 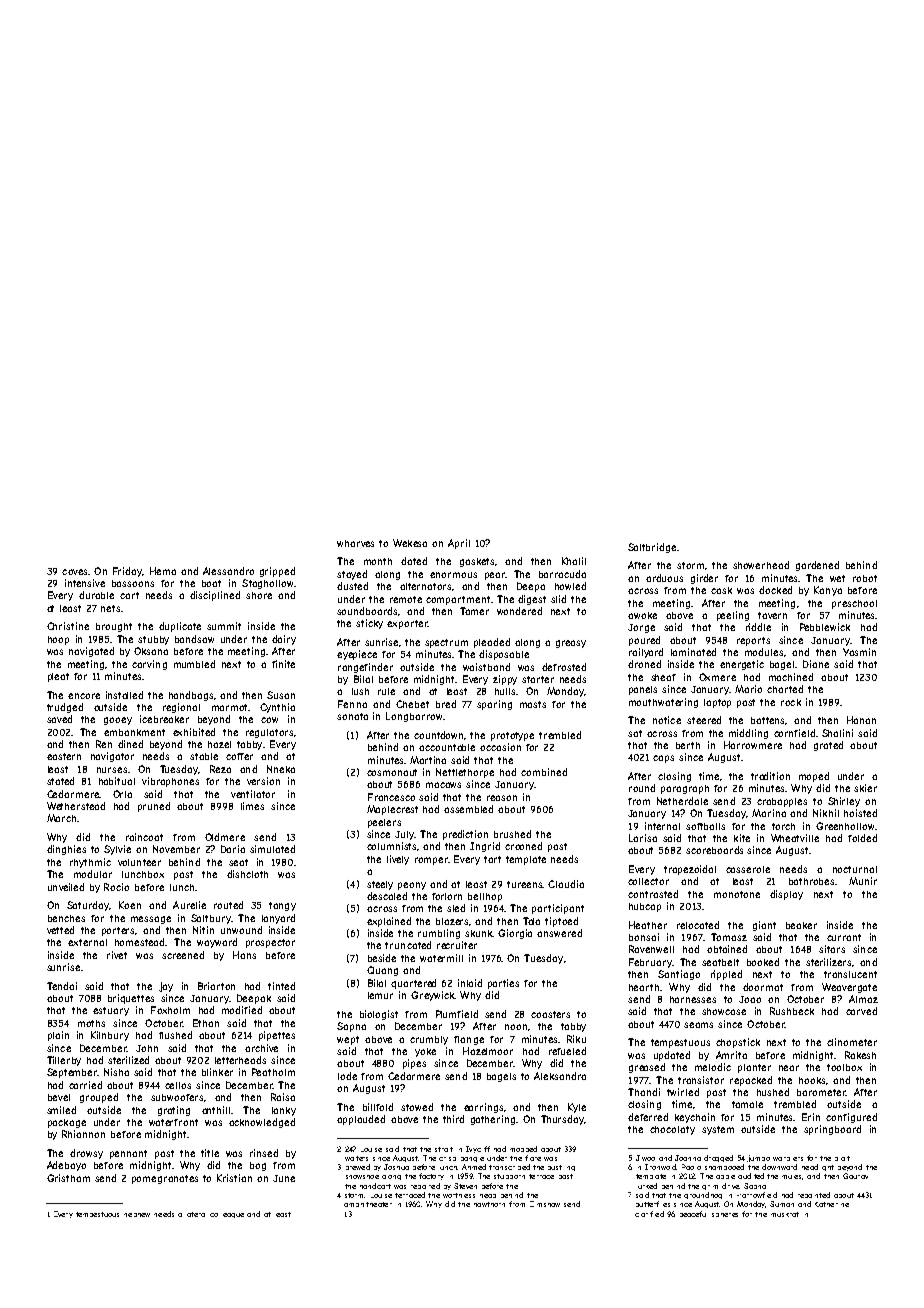 What do you see at coordinates (779, 1167) in the image?
I see `downward` at bounding box center [779, 1167].
